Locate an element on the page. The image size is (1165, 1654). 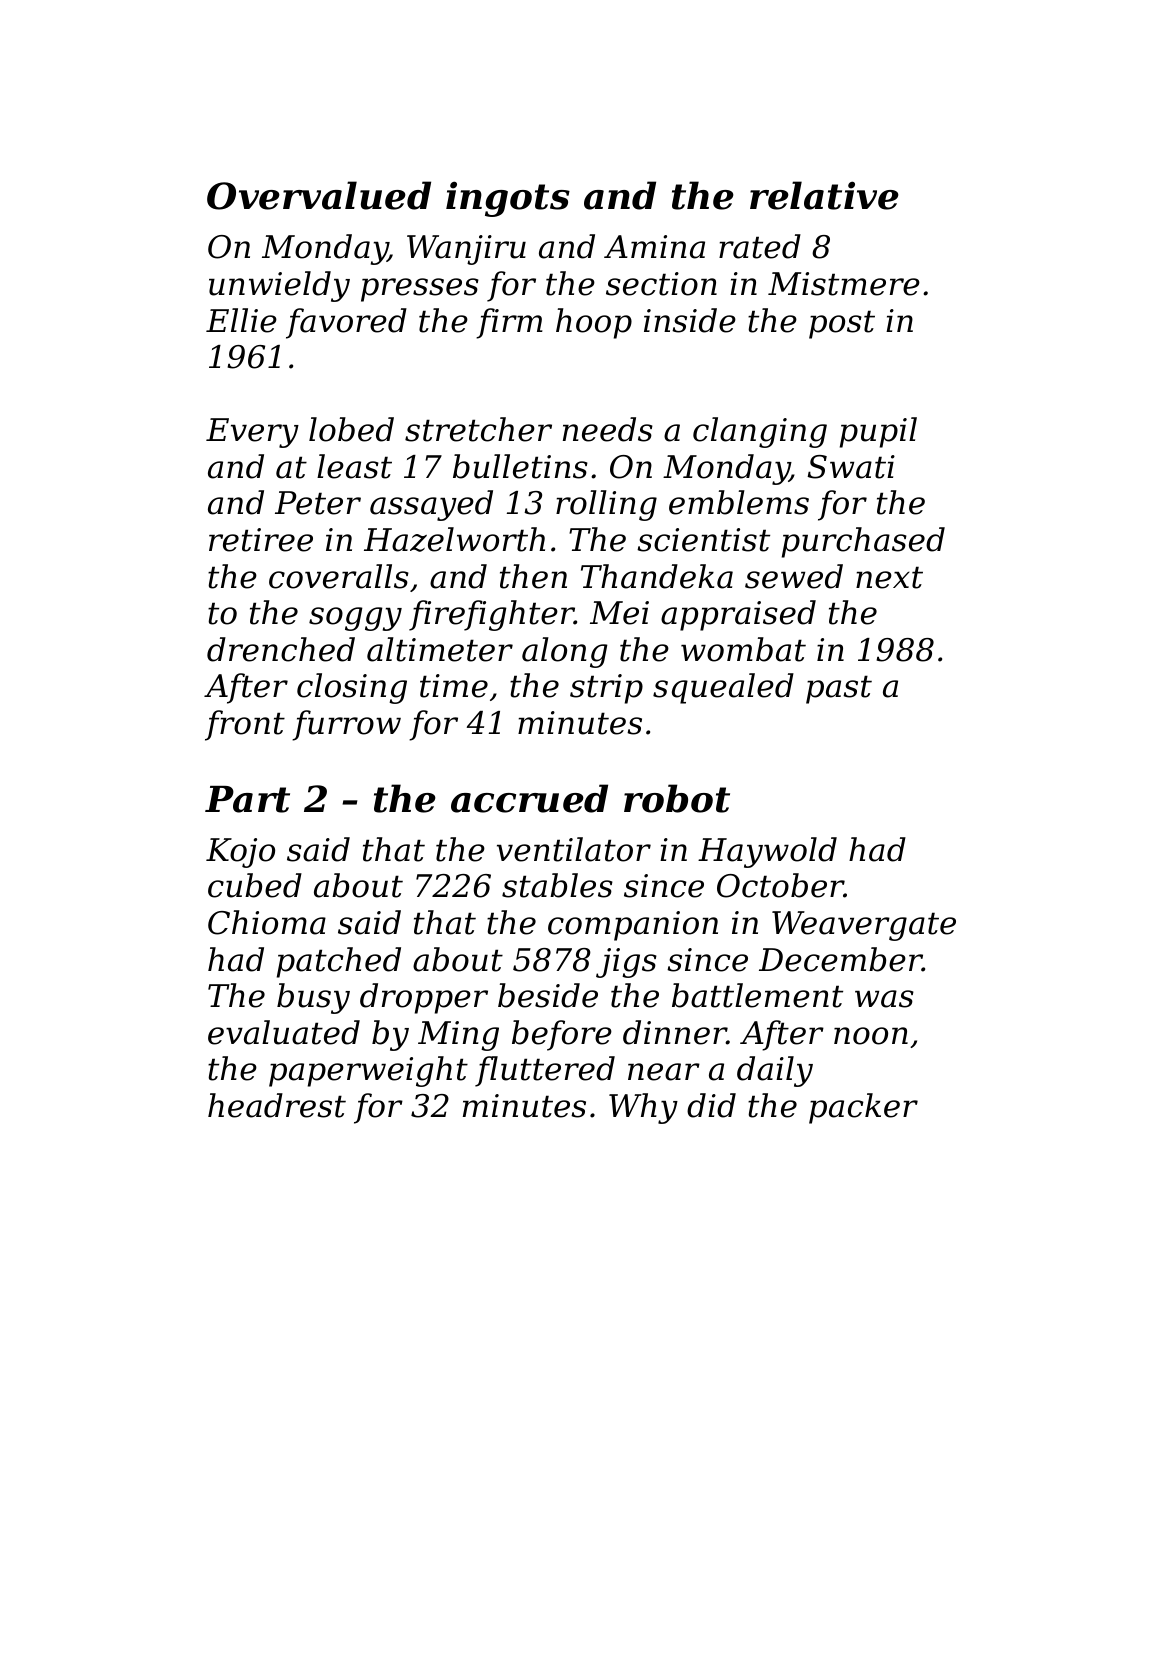
pupil is located at coordinates (878, 432).
